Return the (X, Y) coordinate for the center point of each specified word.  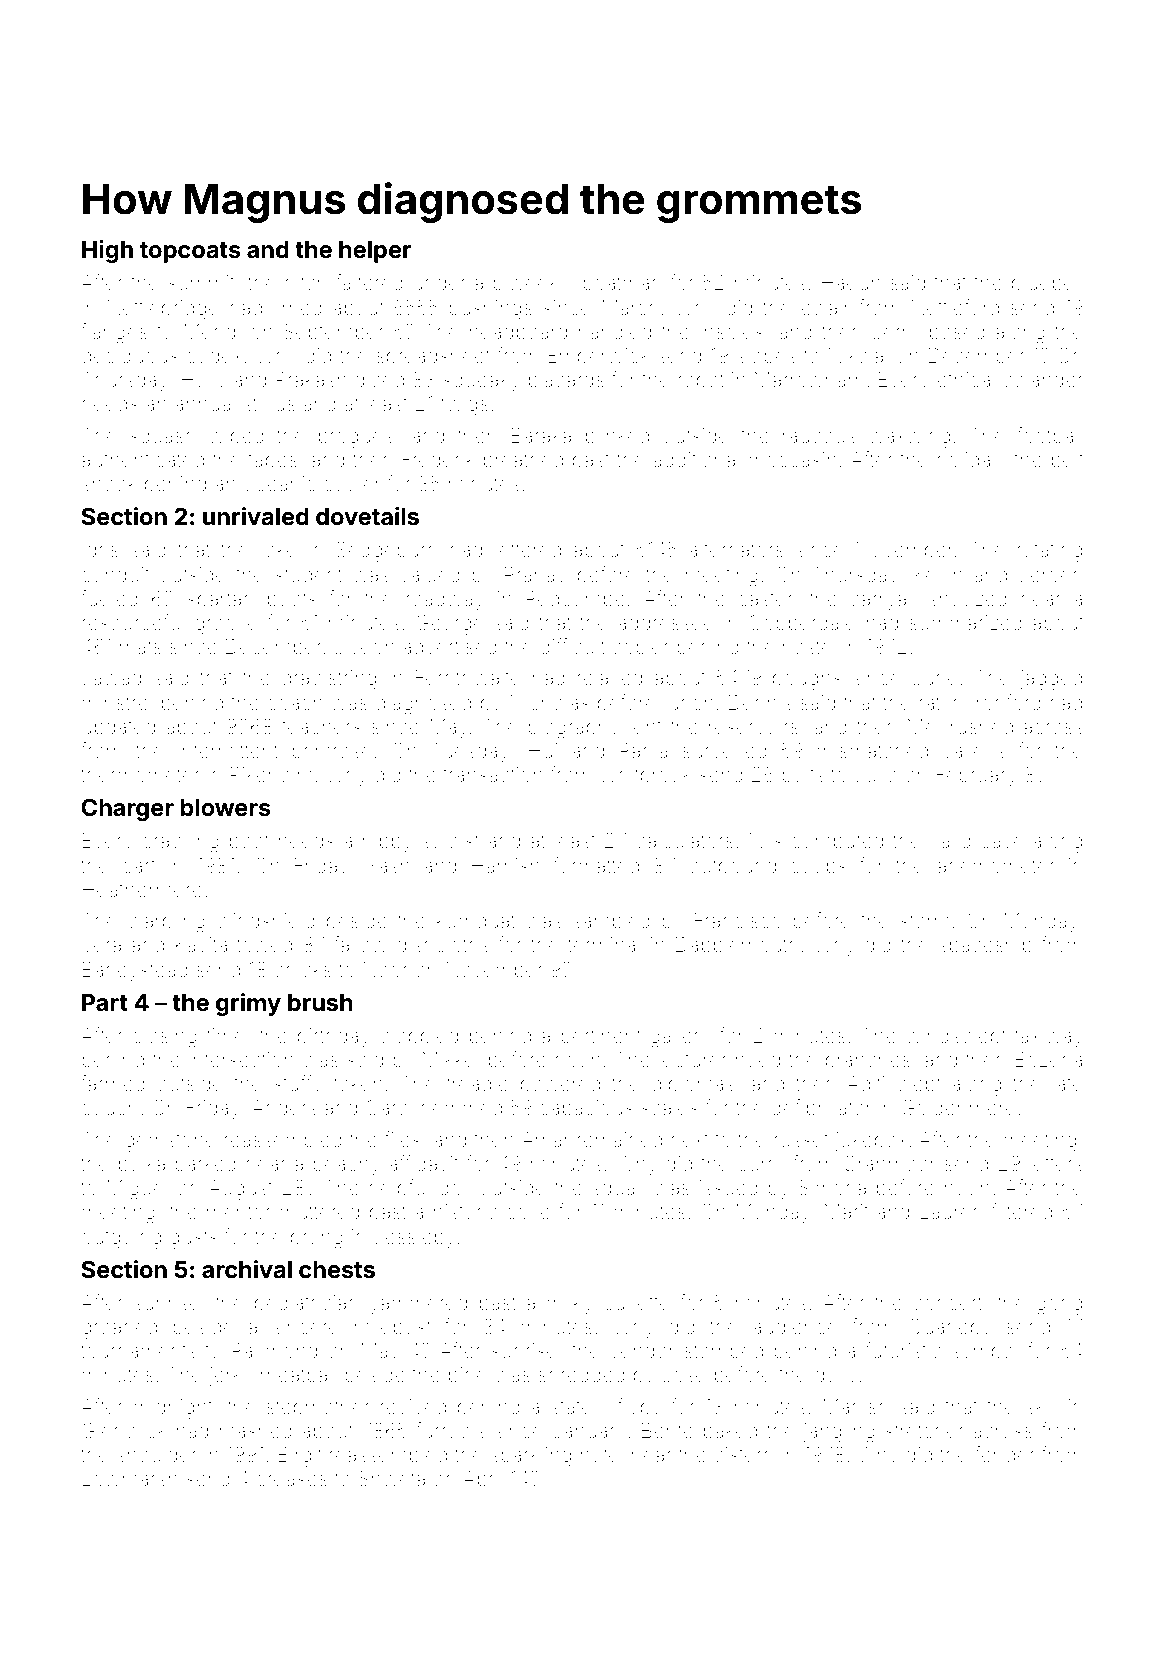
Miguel (137, 1190)
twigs (465, 406)
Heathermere (142, 890)
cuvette (637, 1303)
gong (1059, 1306)
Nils (766, 840)
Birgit (300, 1457)
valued (430, 574)
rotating (1049, 552)
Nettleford (955, 307)
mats (141, 647)
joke (278, 551)
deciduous (130, 355)
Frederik (438, 459)
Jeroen (1050, 575)
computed (837, 842)
